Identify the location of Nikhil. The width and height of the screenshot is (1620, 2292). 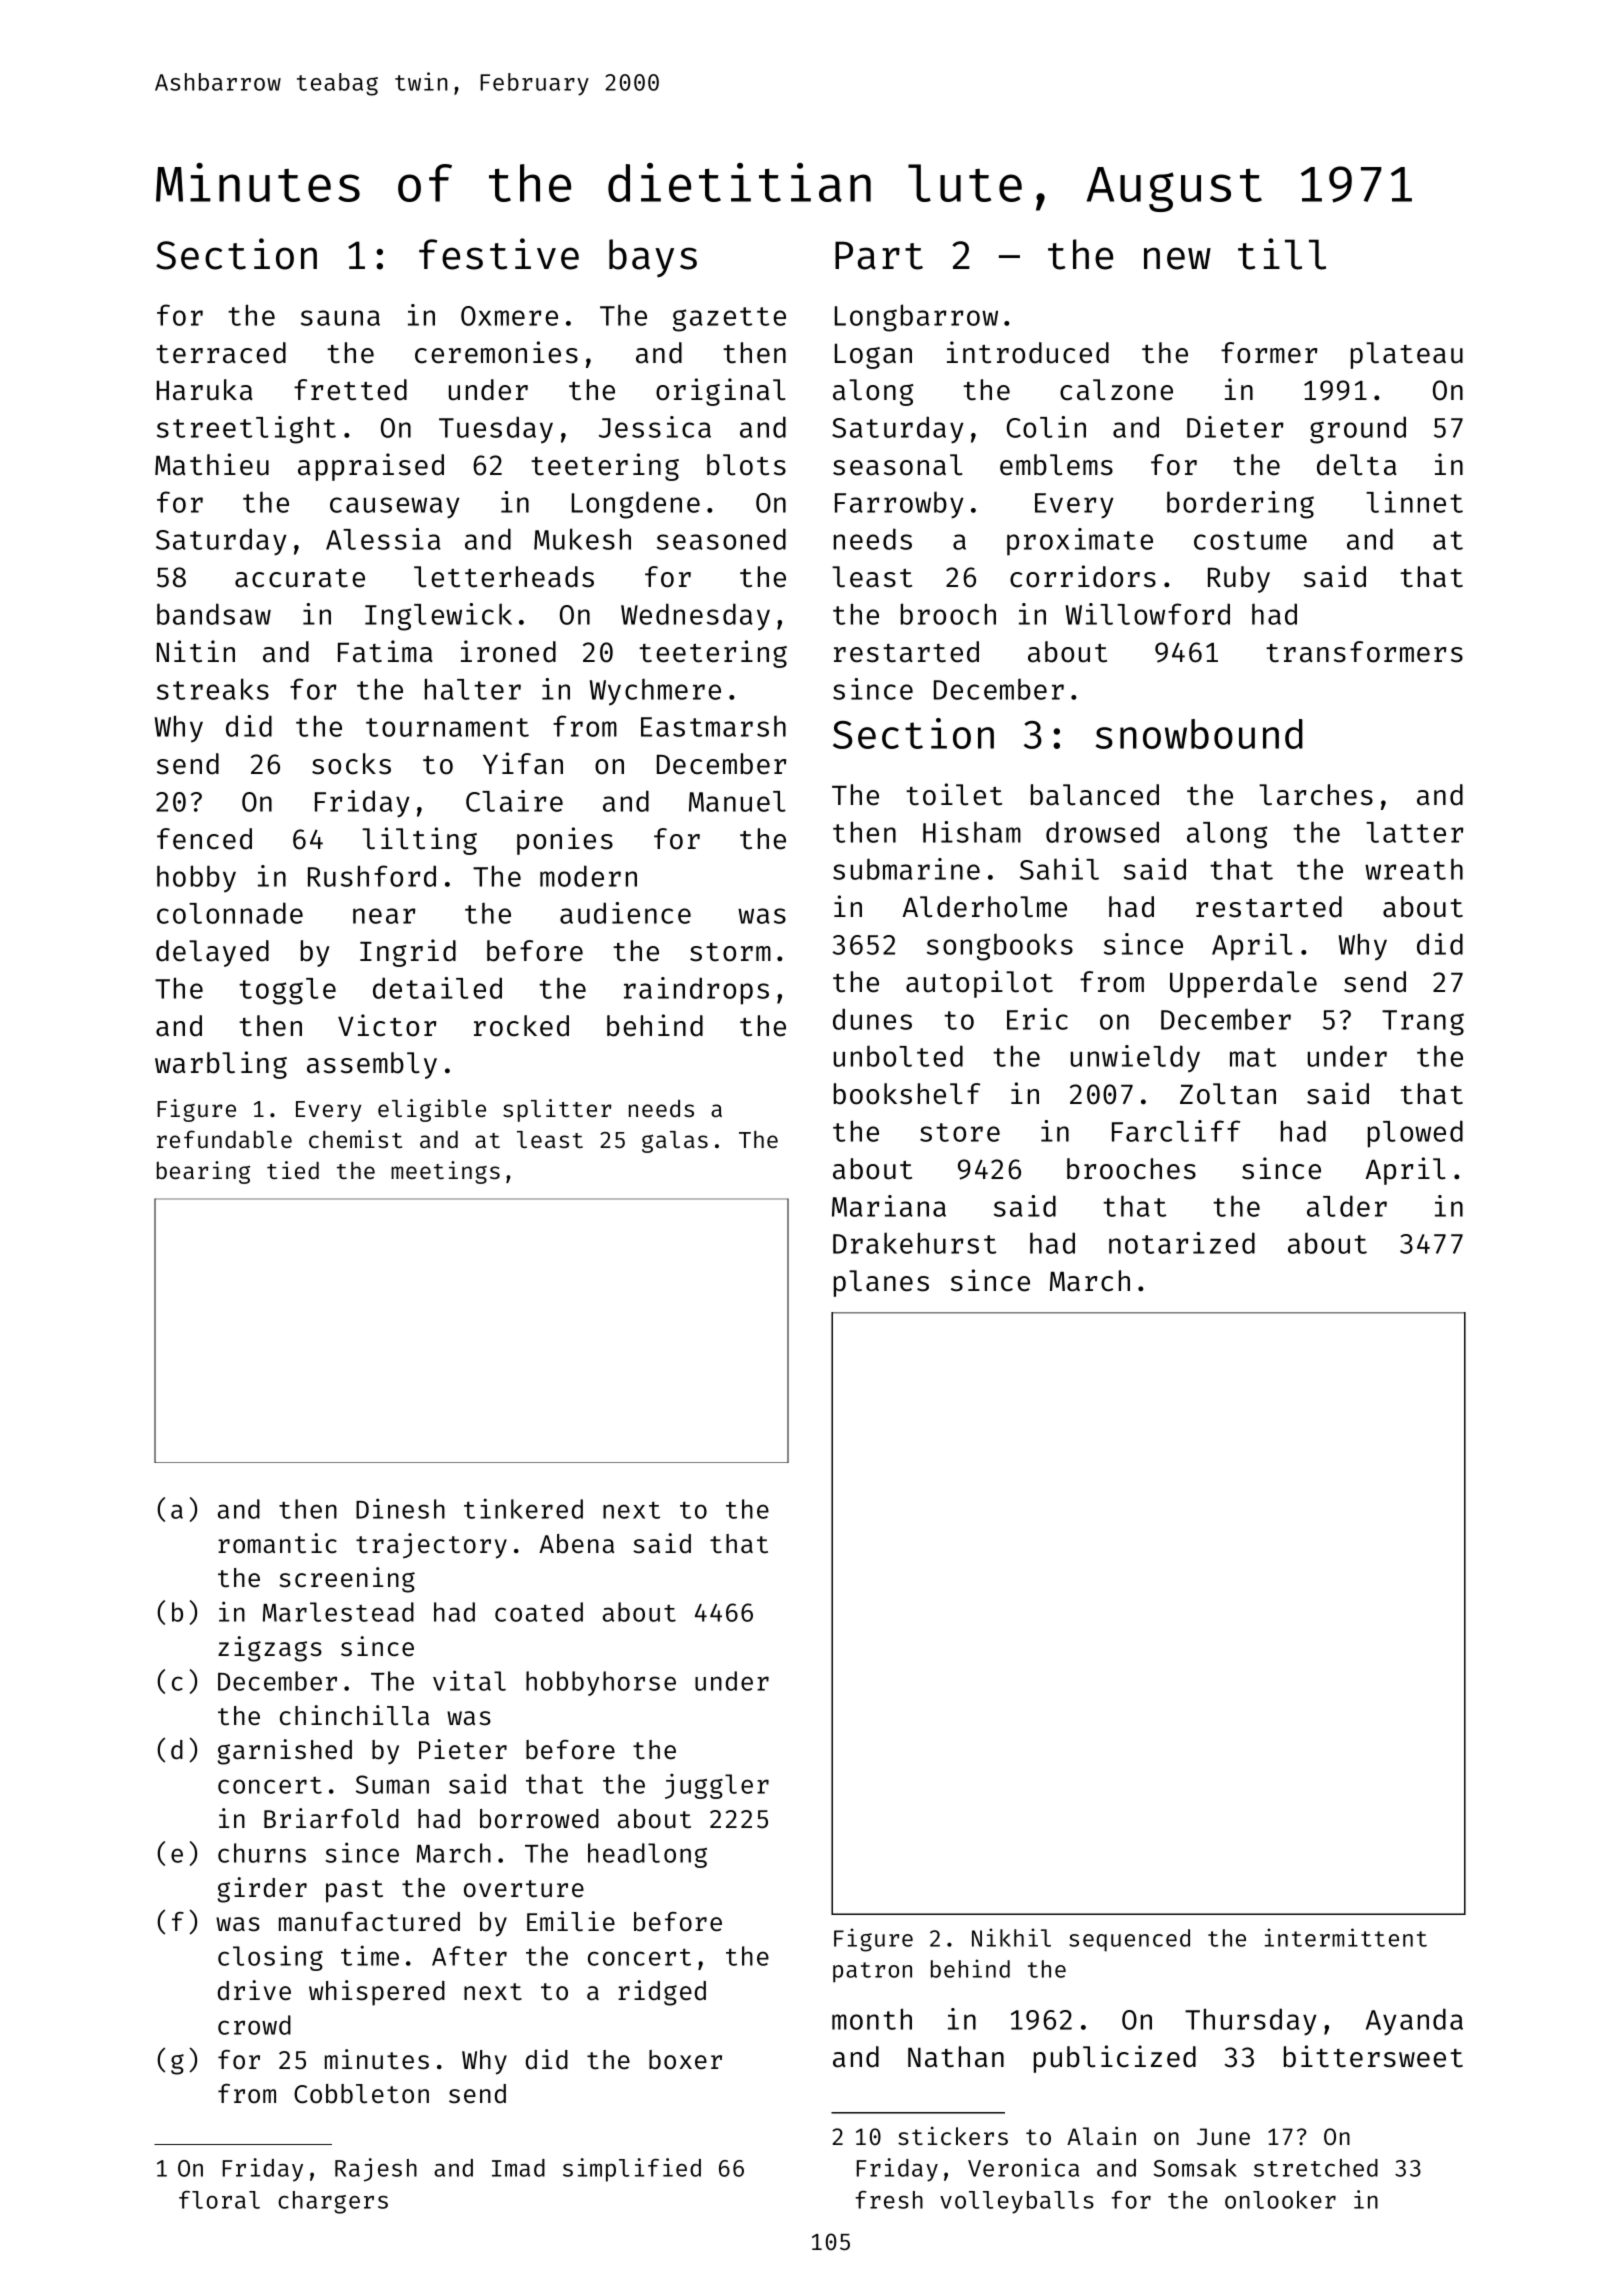
(1011, 1937).
